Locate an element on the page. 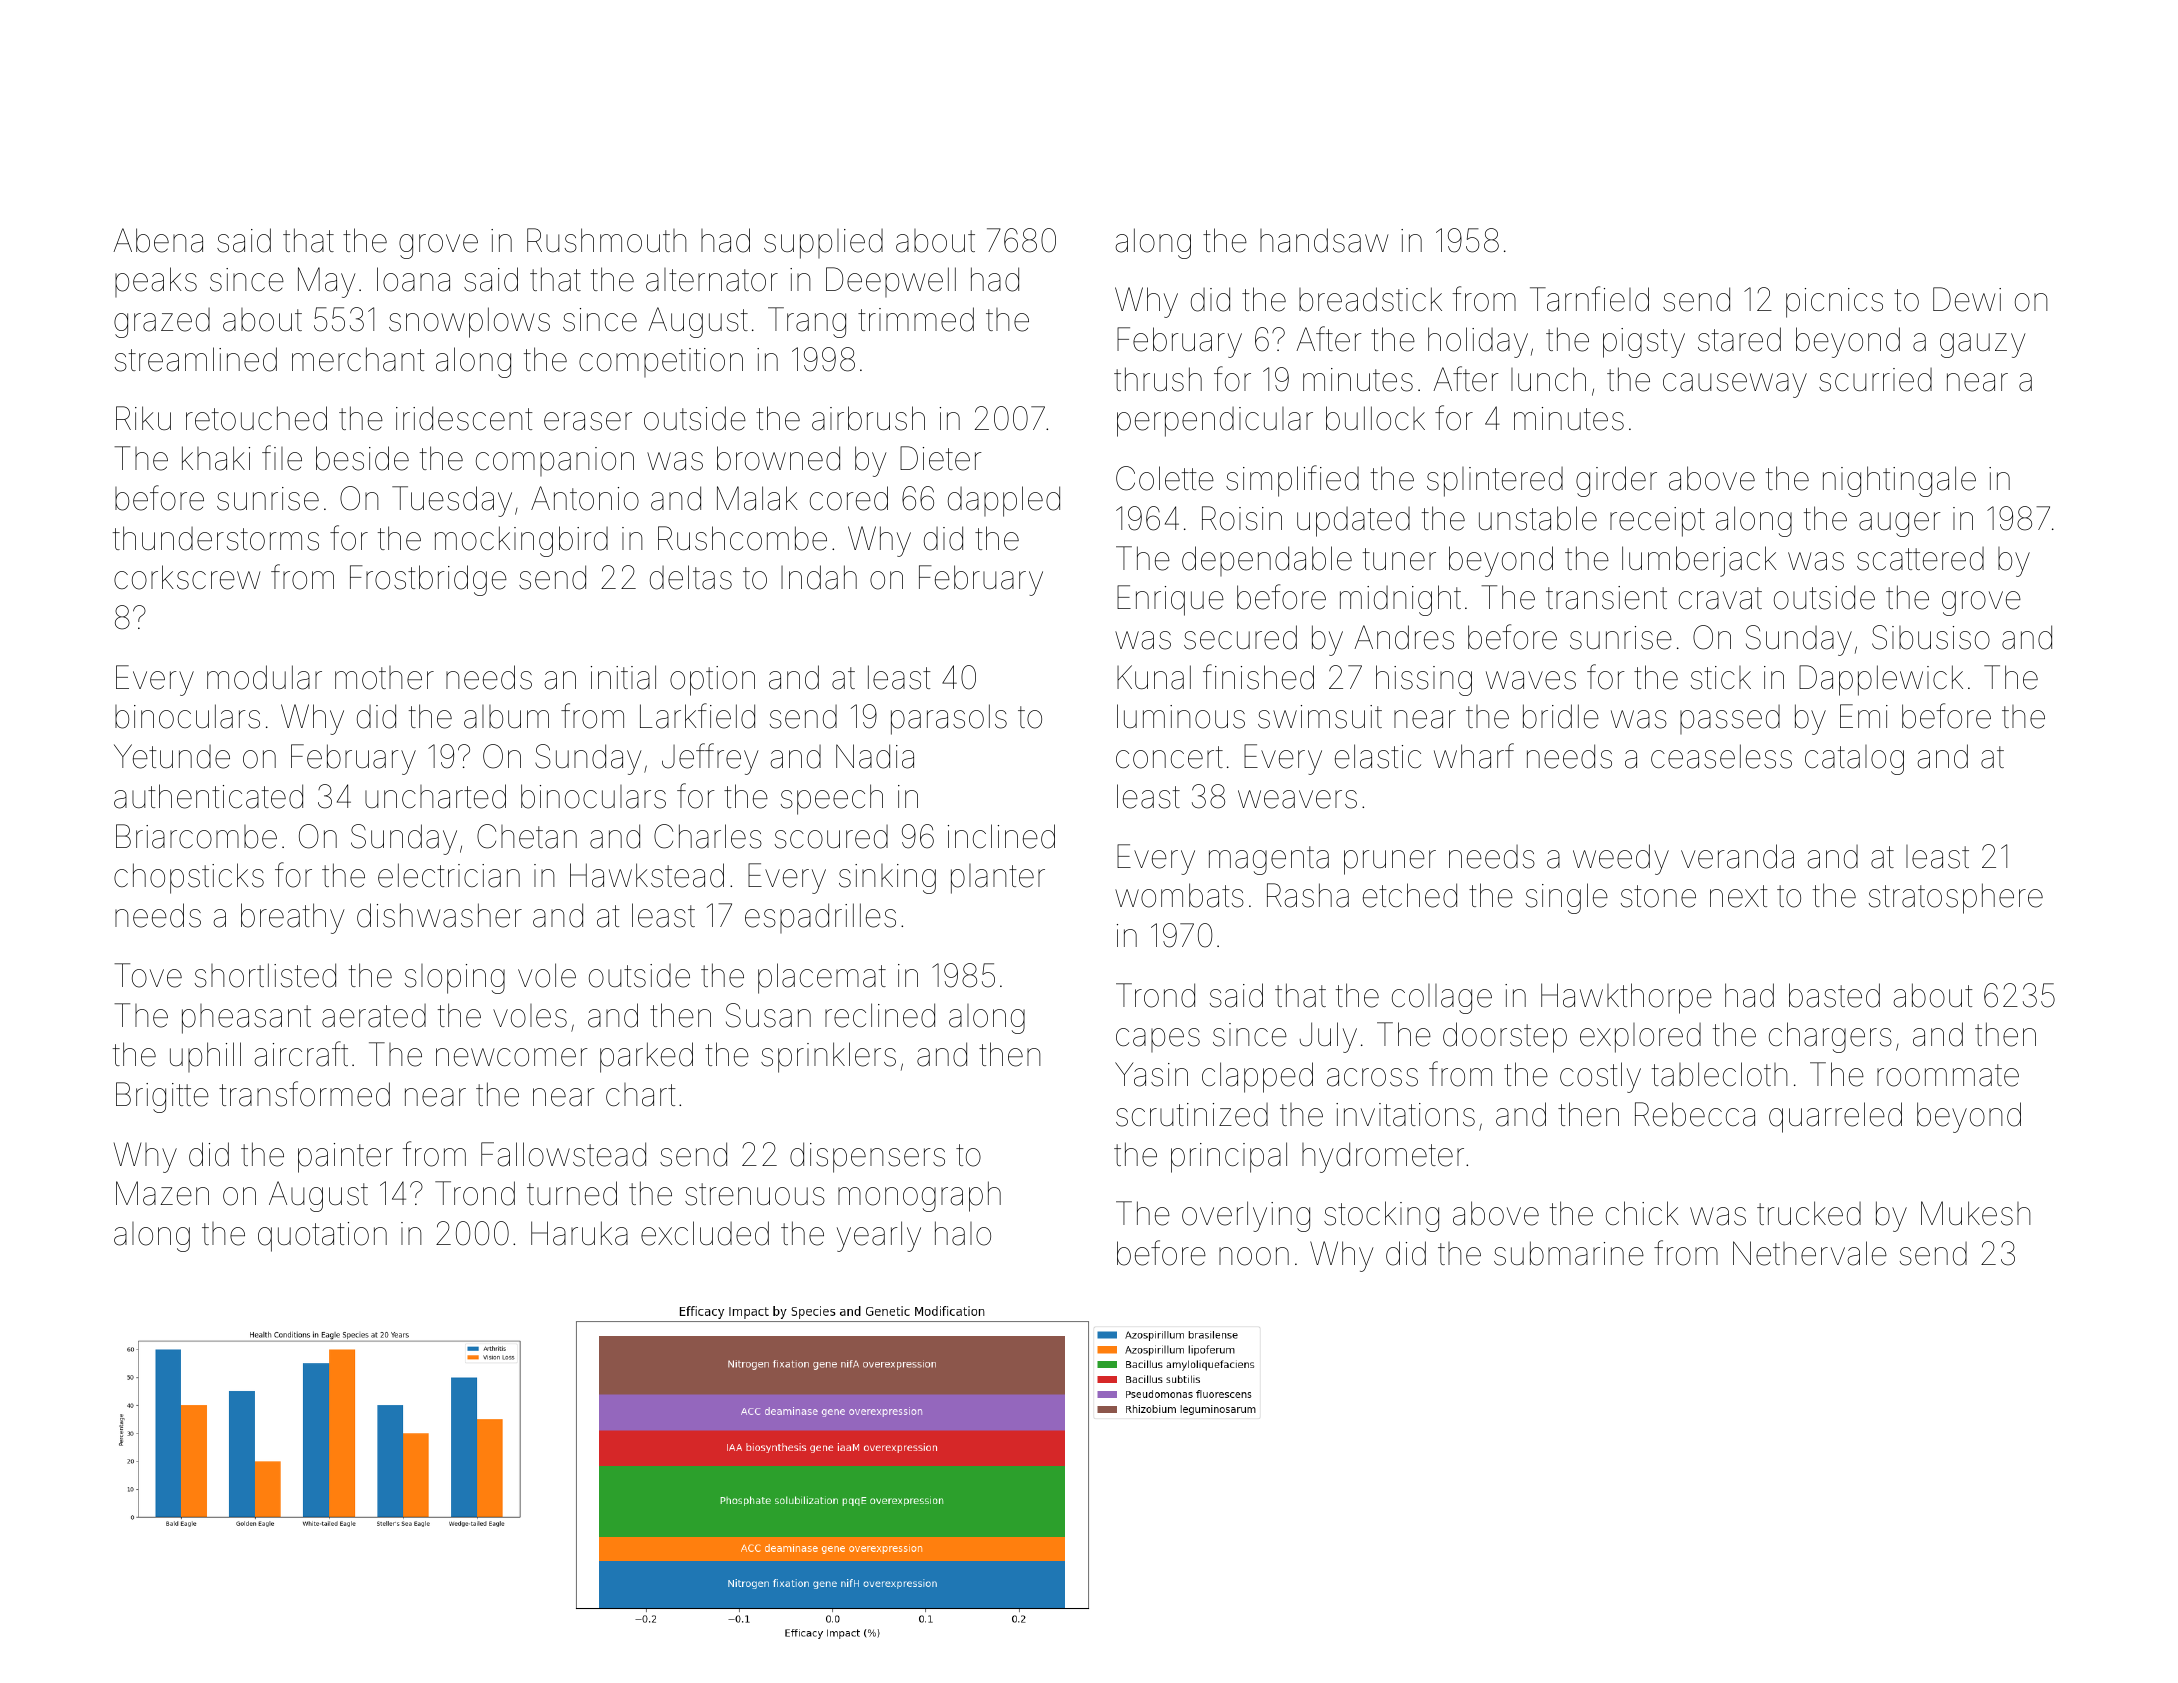 This document has width=2178, height=1683. Chetan is located at coordinates (527, 836).
